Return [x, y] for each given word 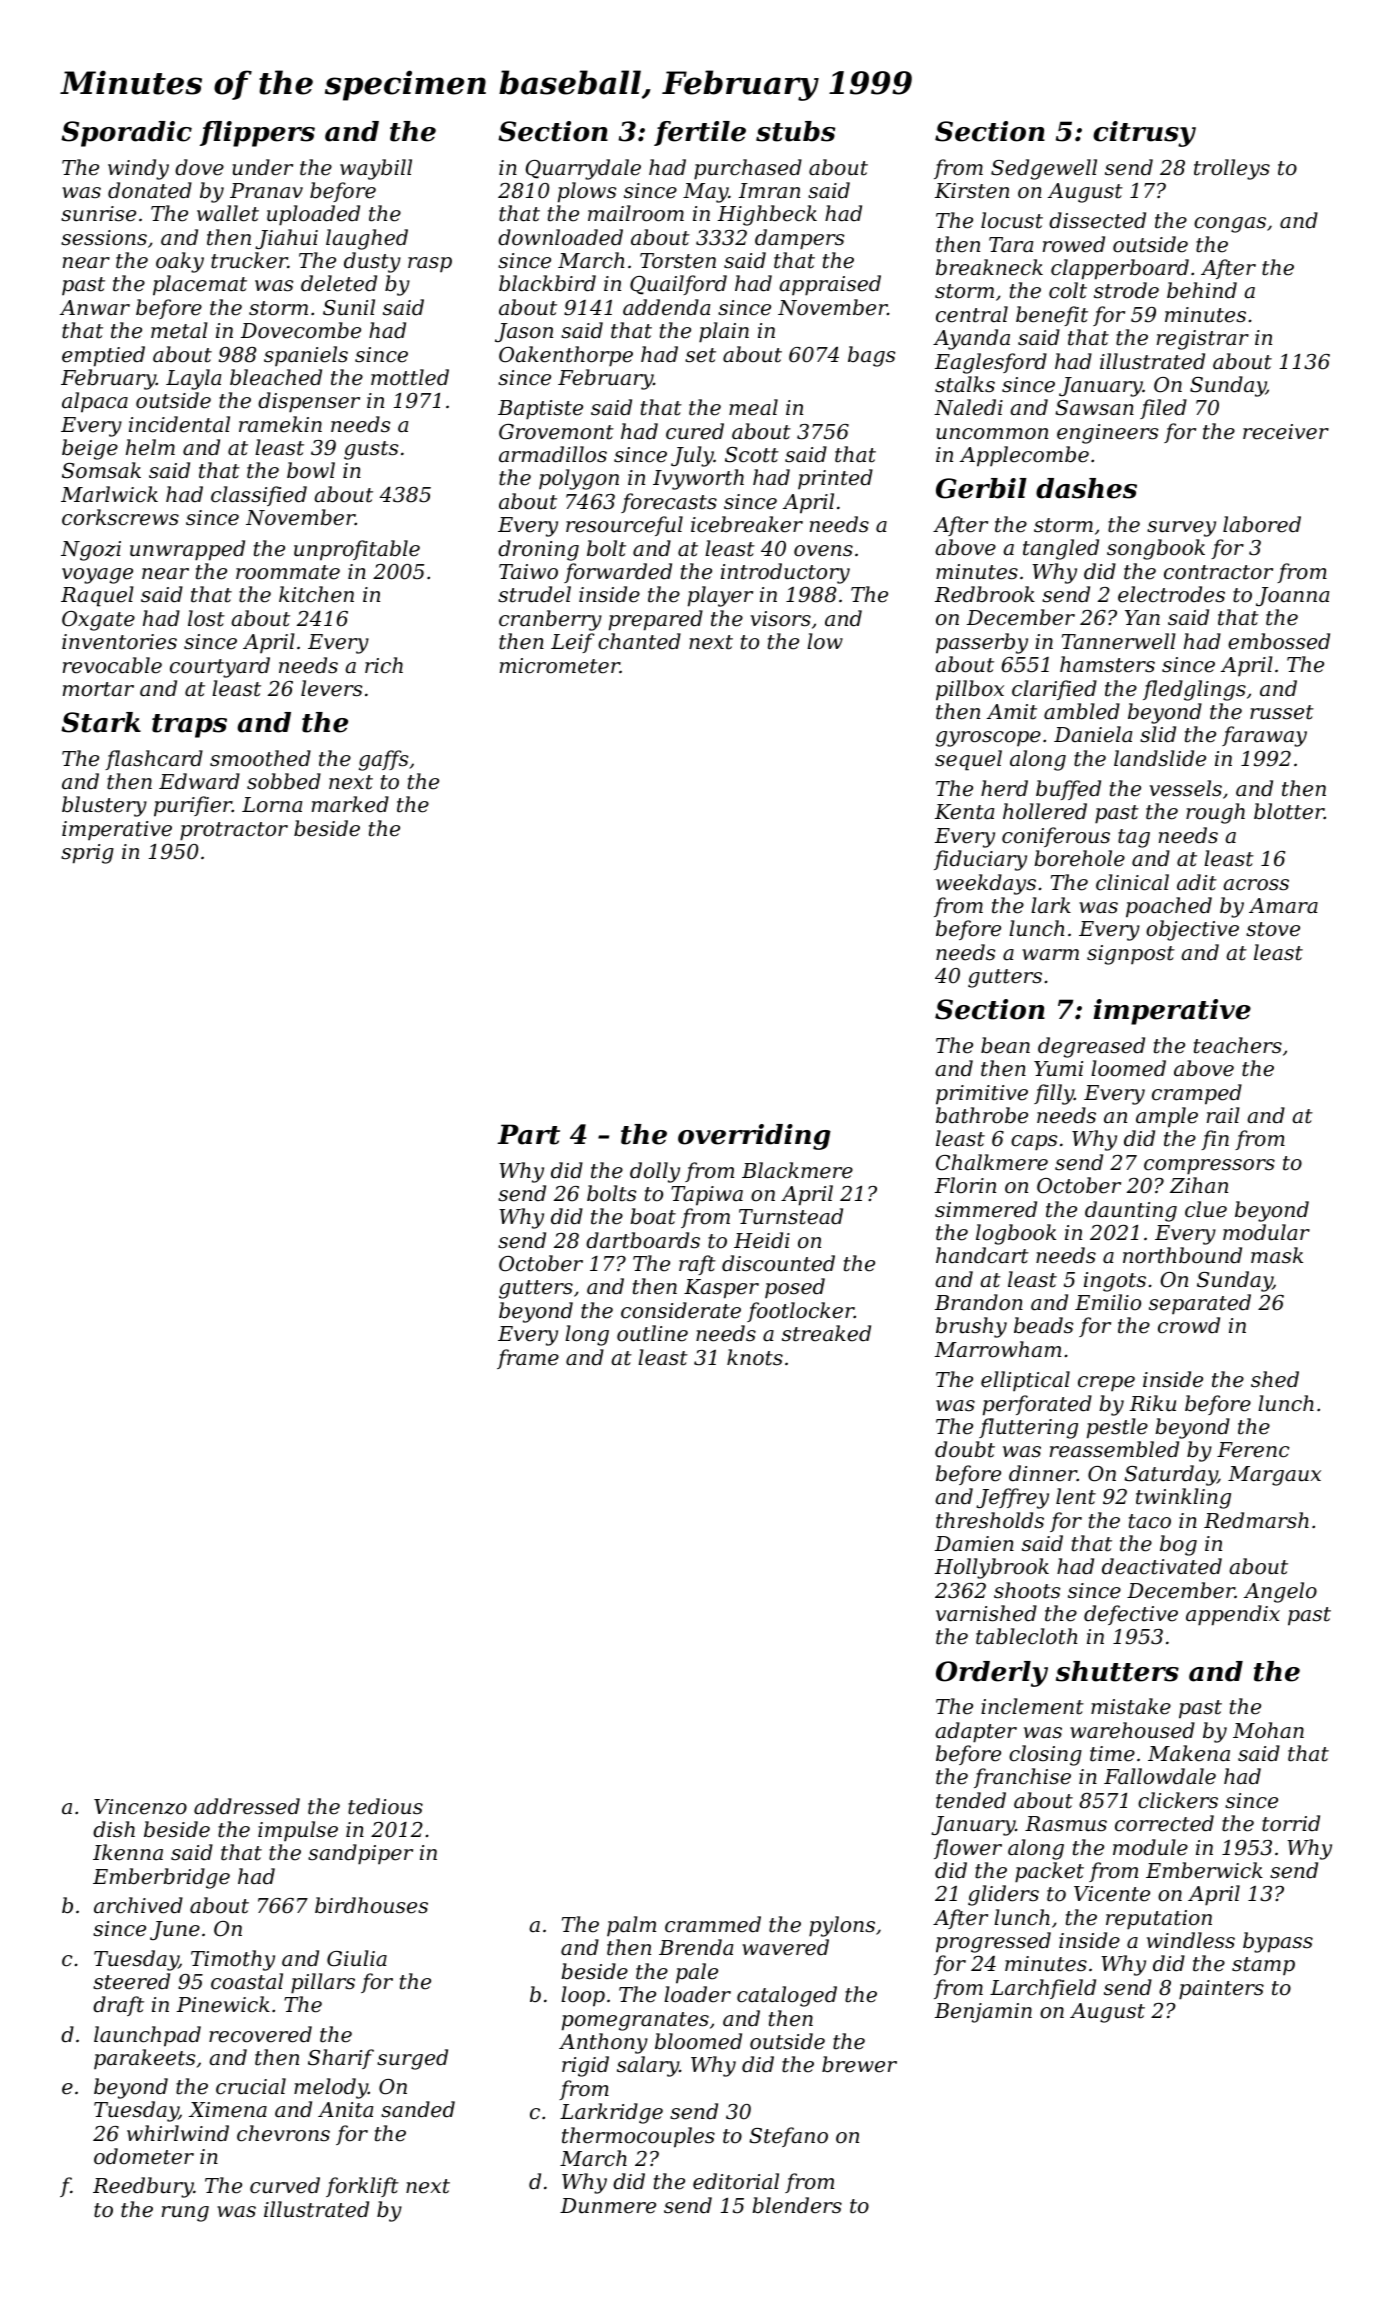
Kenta [964, 812]
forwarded [618, 573]
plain [724, 332]
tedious [385, 1806]
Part [528, 1134]
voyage [97, 576]
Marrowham [998, 1349]
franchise [1022, 1778]
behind [1202, 290]
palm [631, 1926]
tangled [1061, 549]
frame [528, 1359]
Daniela [1093, 734]
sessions [104, 238]
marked [350, 804]
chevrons [283, 2133]
